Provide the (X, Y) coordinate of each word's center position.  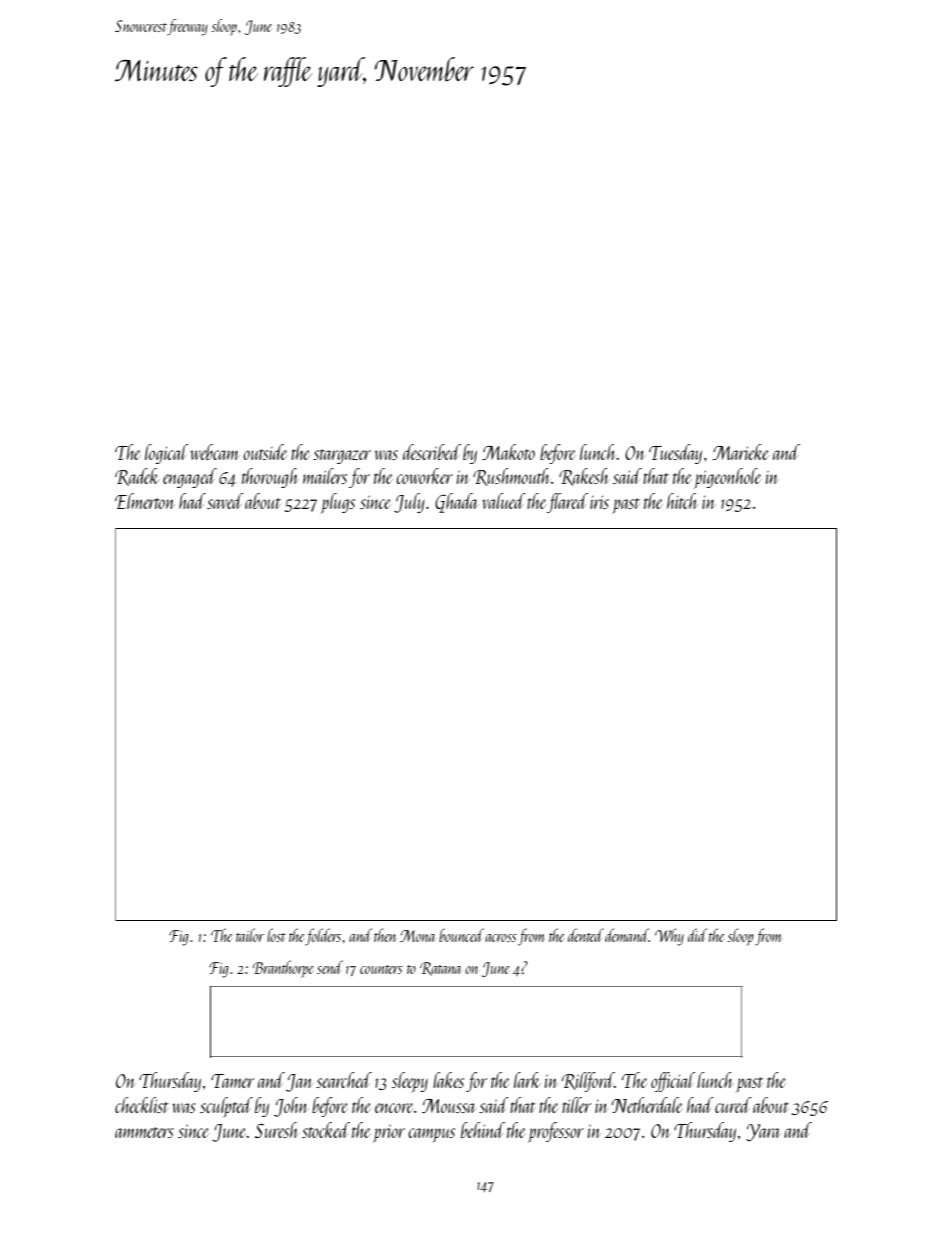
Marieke (740, 452)
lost (276, 935)
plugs (337, 503)
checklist (142, 1105)
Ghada (457, 503)
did (697, 935)
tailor (250, 935)
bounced (461, 935)
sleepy (410, 1082)
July (409, 503)
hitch (682, 501)
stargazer (342, 456)
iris (599, 502)
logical (166, 454)
